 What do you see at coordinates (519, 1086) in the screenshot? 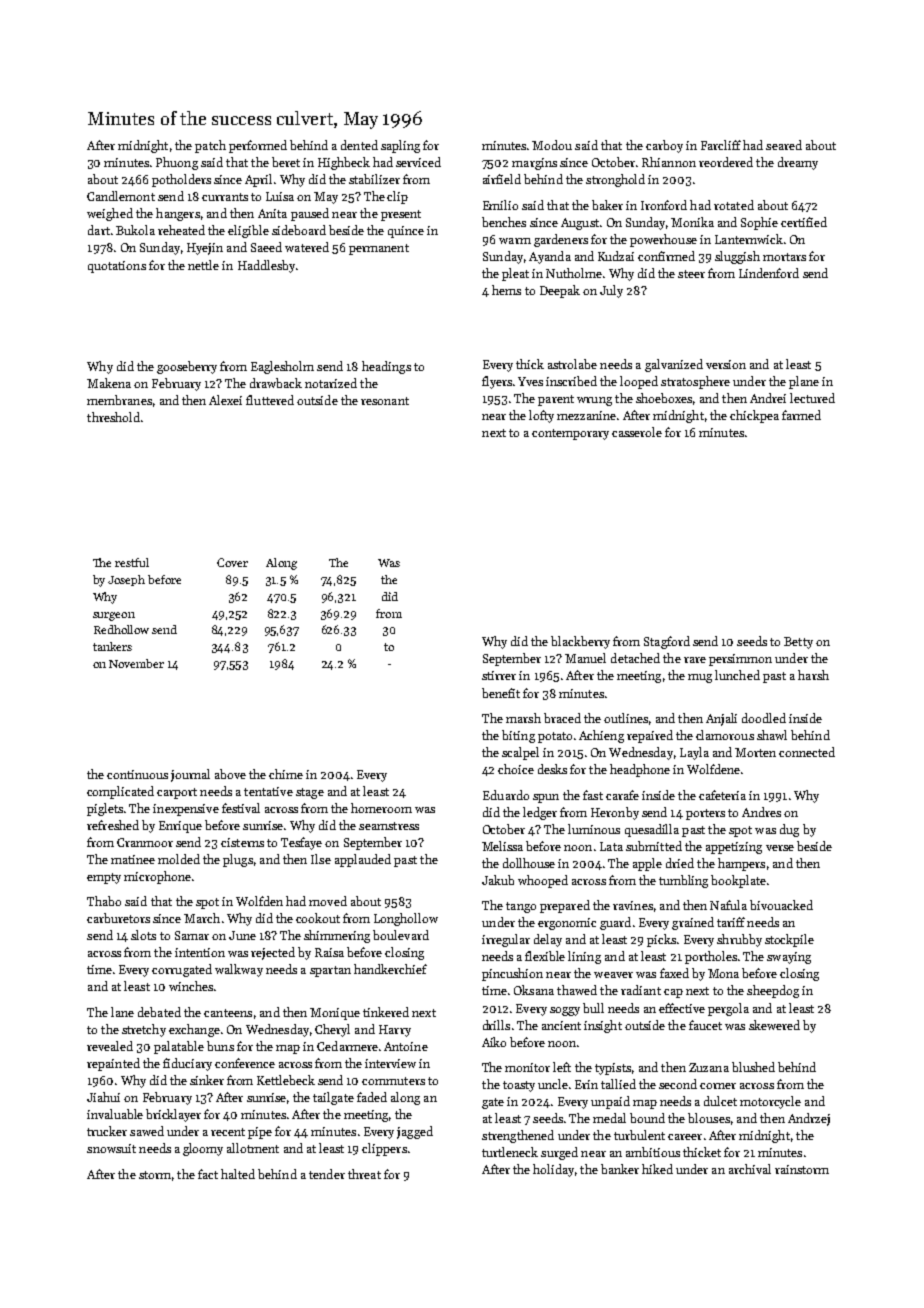
I see `toasty` at bounding box center [519, 1086].
